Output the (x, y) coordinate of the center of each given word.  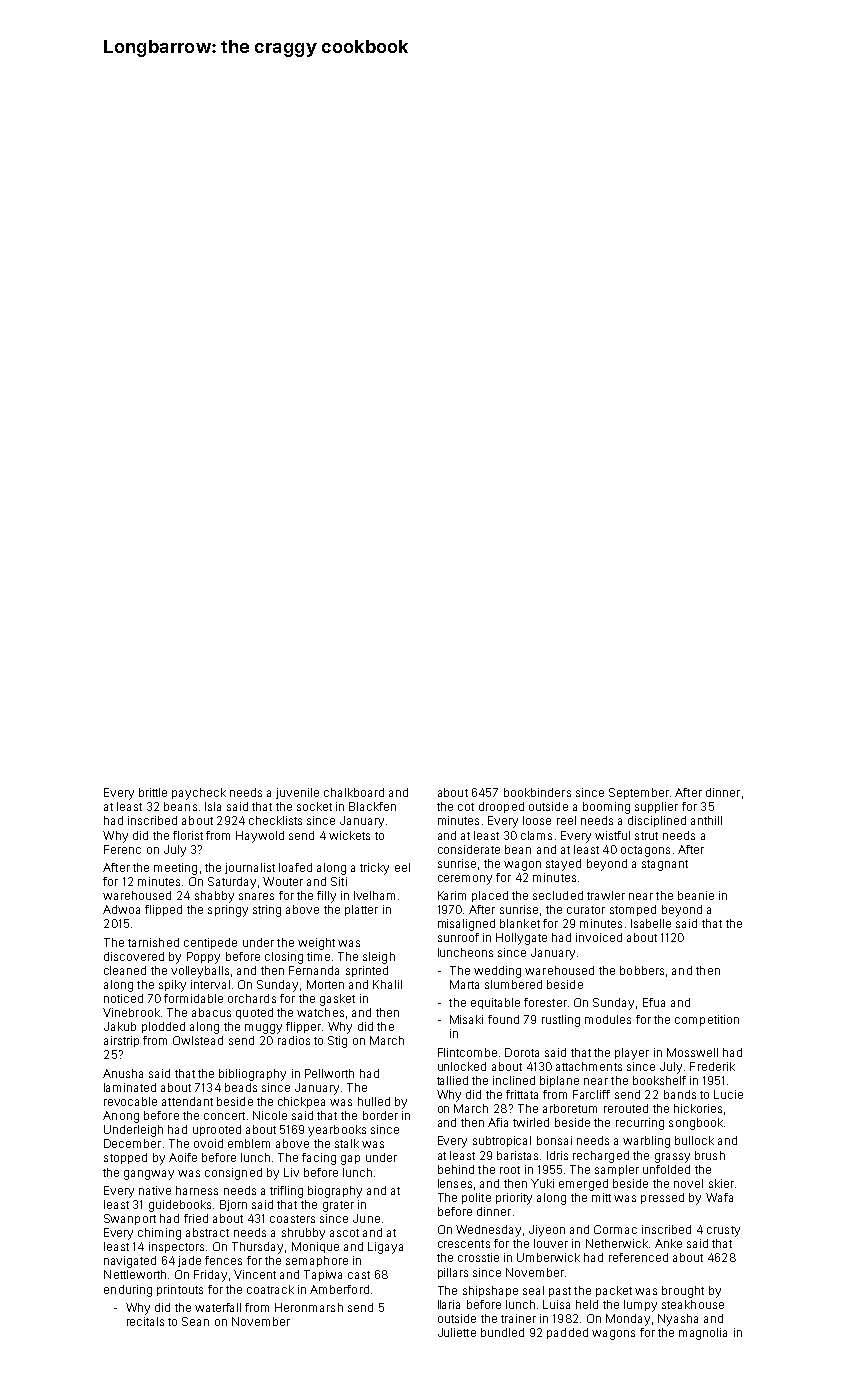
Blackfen (372, 806)
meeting (175, 869)
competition (707, 1020)
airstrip (121, 1041)
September (639, 793)
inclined (514, 1080)
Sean (195, 1321)
